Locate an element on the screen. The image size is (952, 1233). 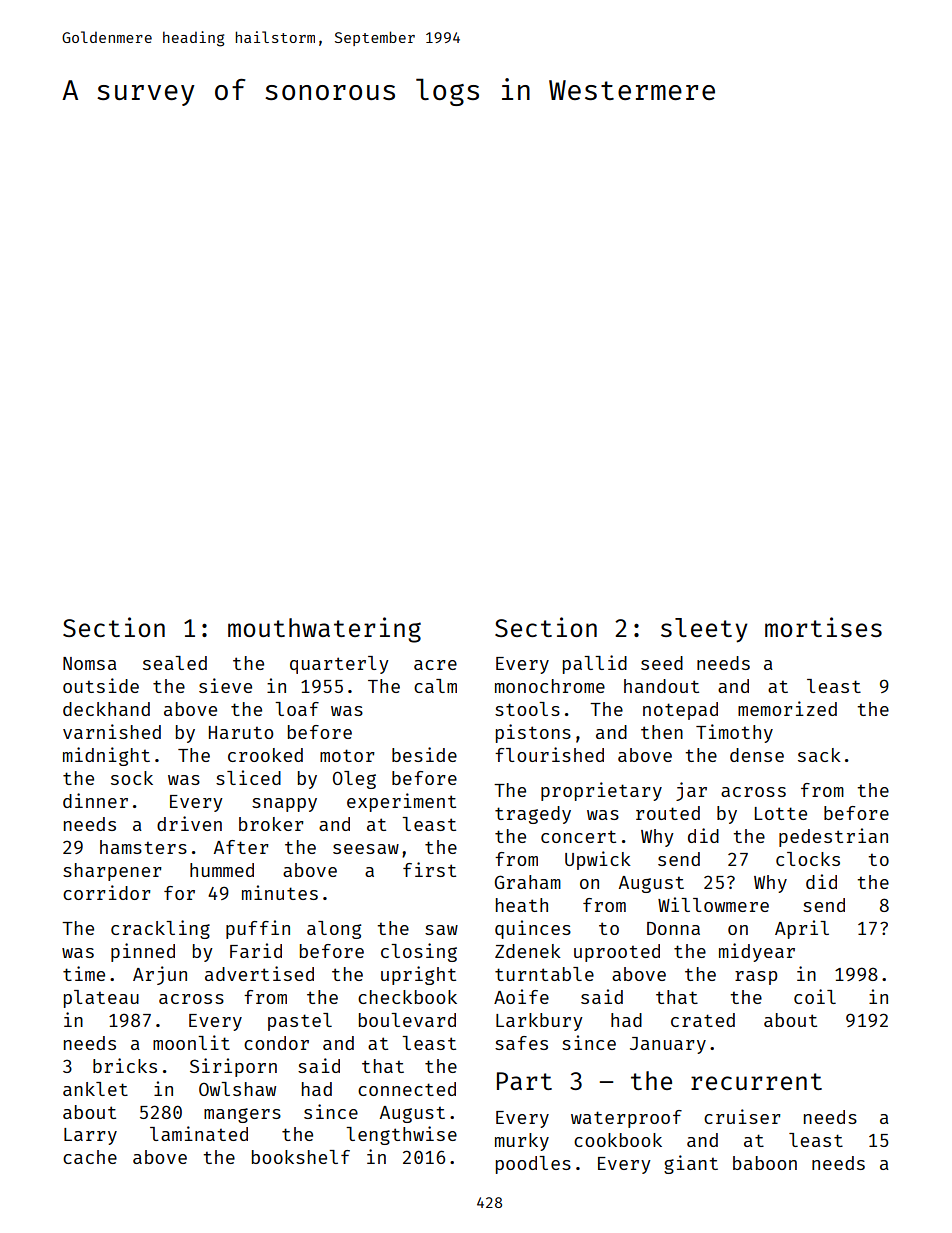
seesaw is located at coordinates (366, 849).
